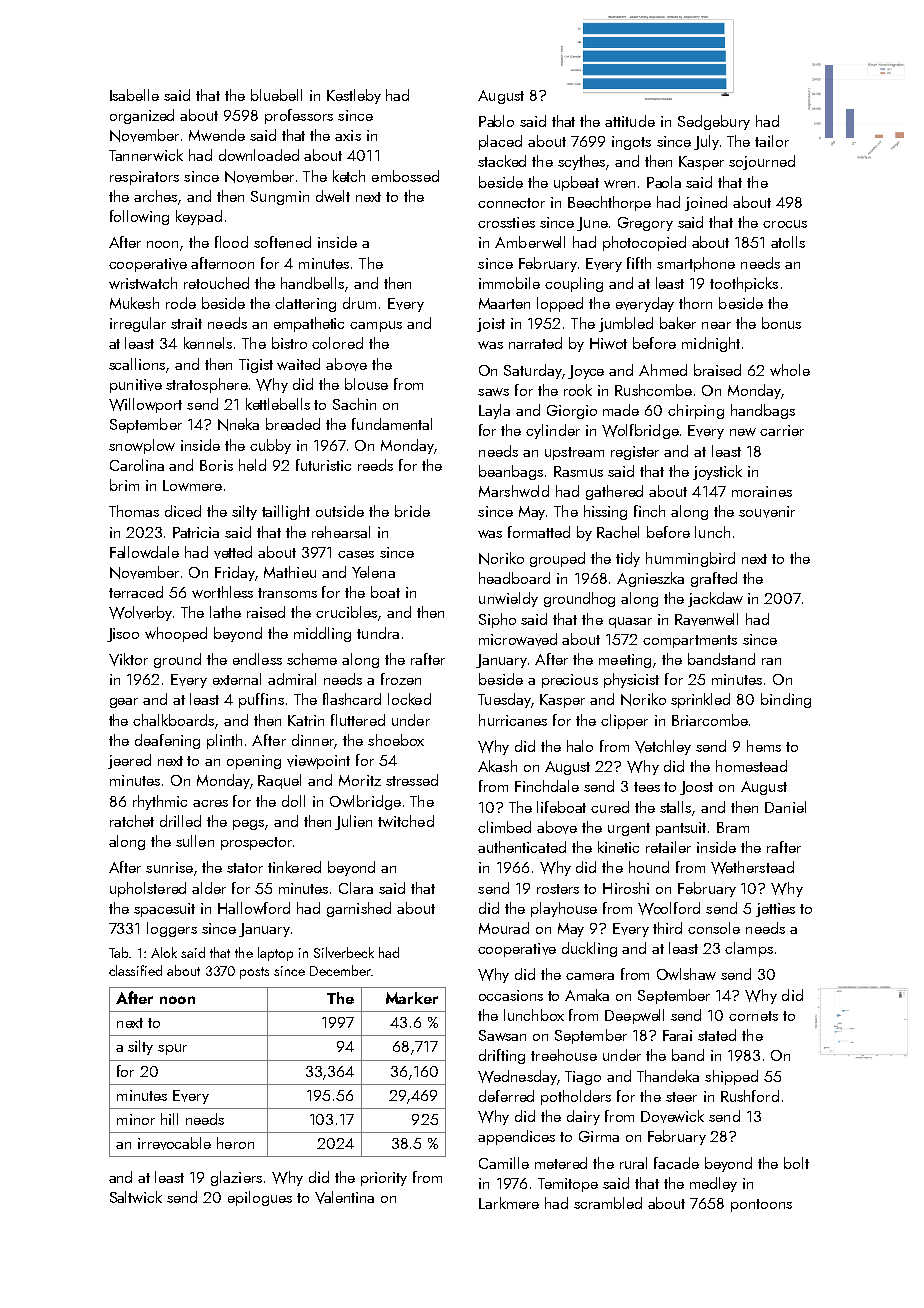  What do you see at coordinates (136, 1119) in the screenshot?
I see `minor` at bounding box center [136, 1119].
